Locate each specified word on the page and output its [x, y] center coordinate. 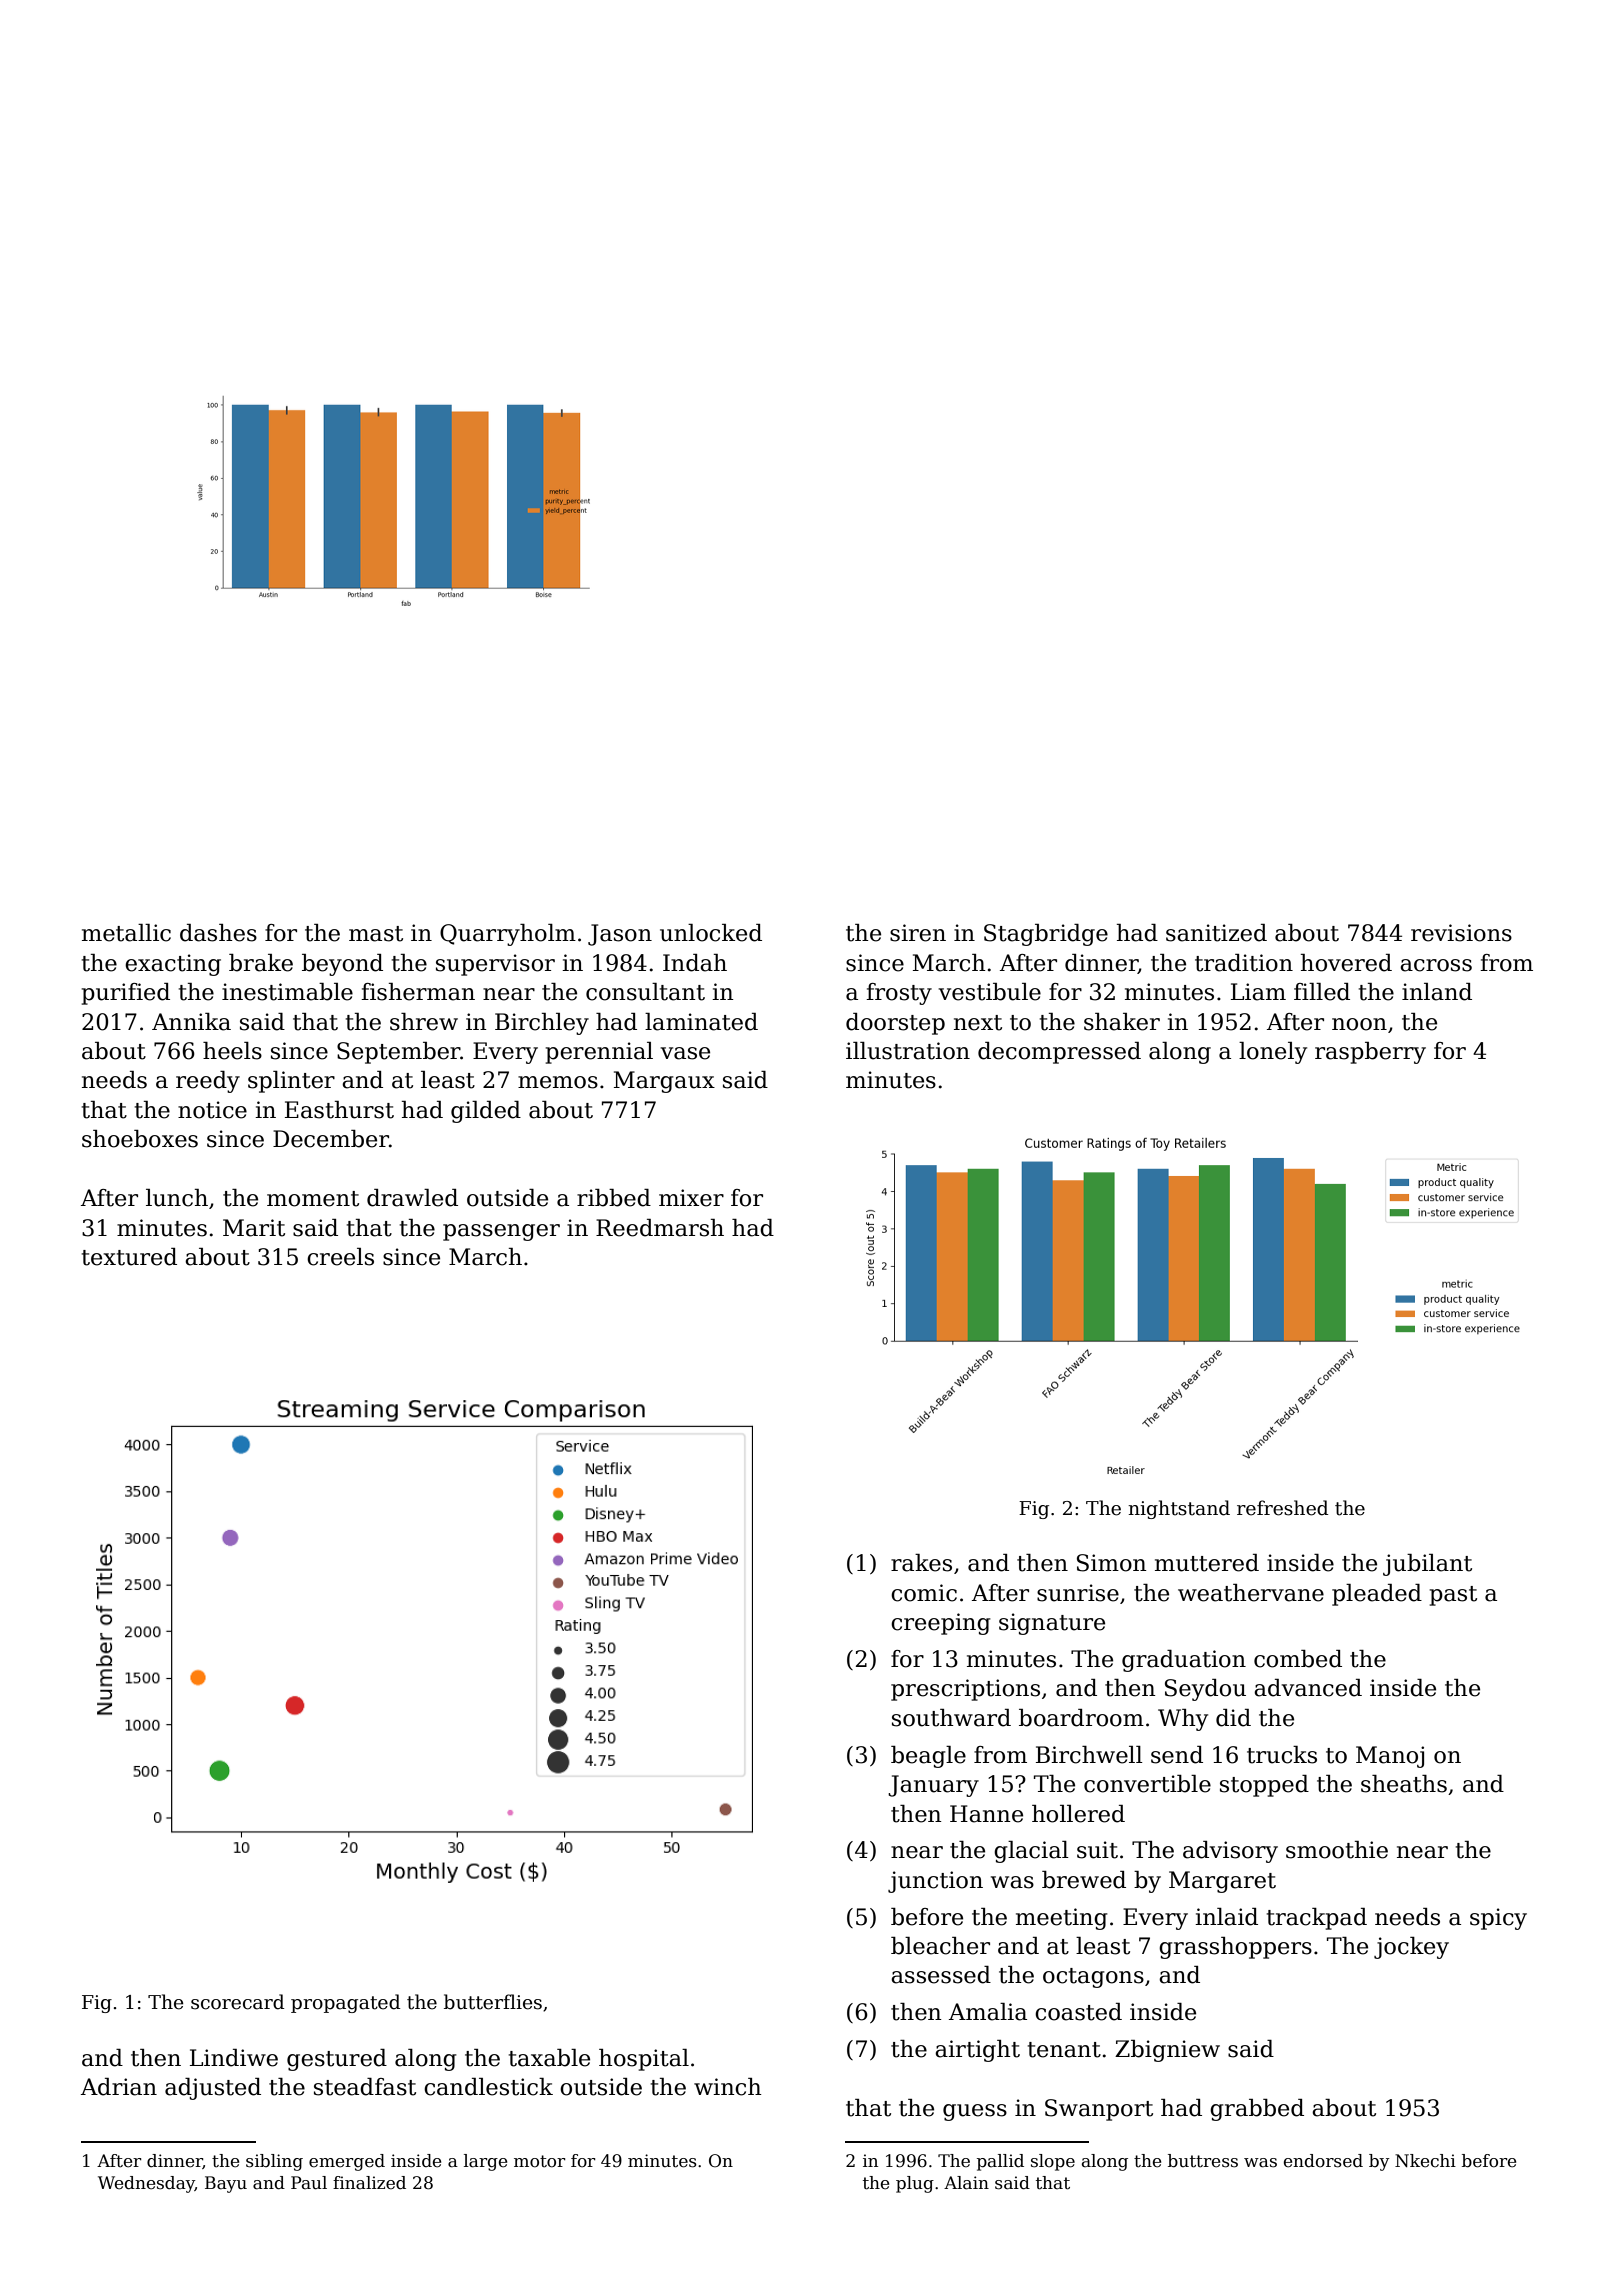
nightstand [1179, 1509]
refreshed [1282, 1508]
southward [951, 1718]
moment [313, 1199]
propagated [345, 2003]
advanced [1308, 1688]
